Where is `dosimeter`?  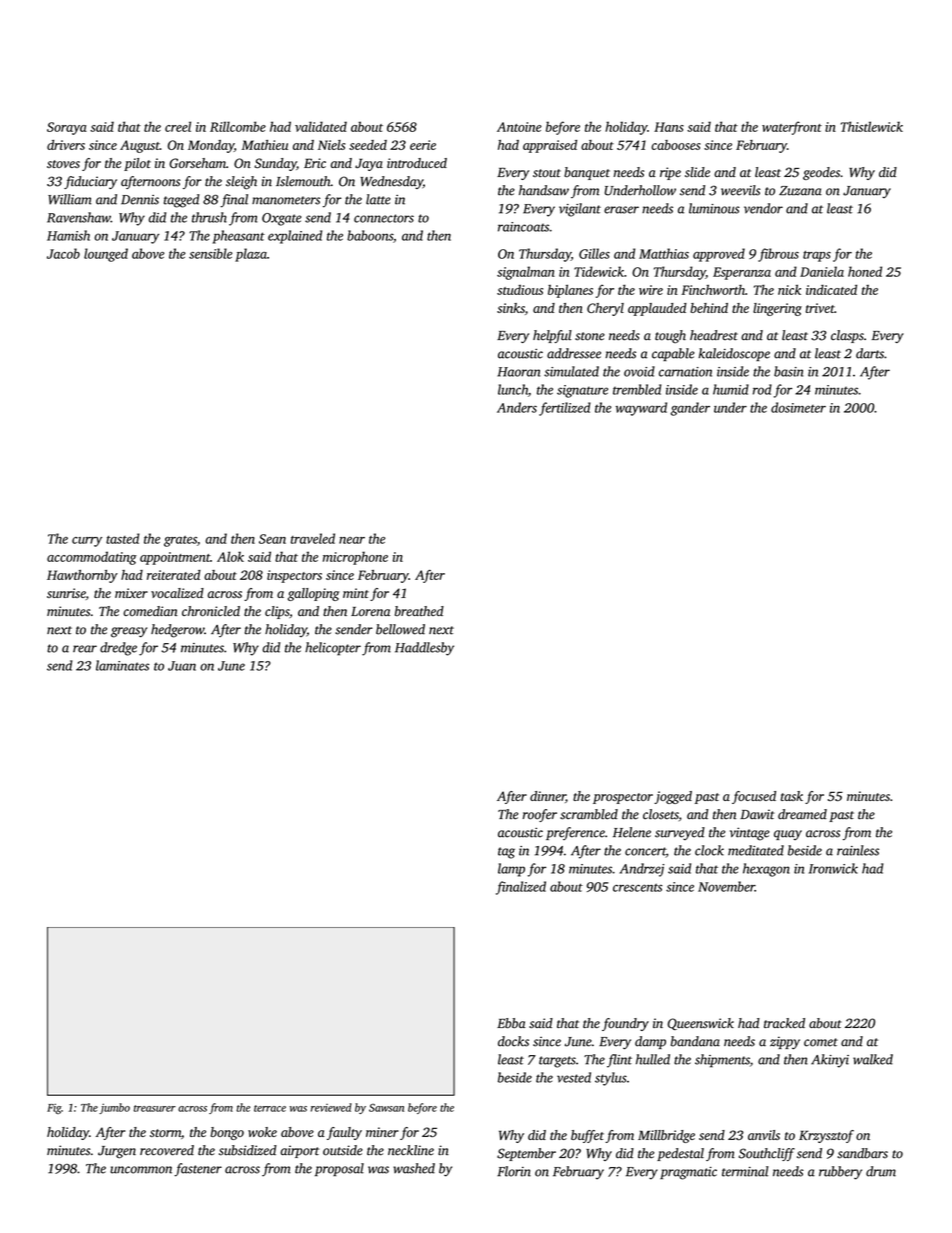
dosimeter is located at coordinates (798, 407).
